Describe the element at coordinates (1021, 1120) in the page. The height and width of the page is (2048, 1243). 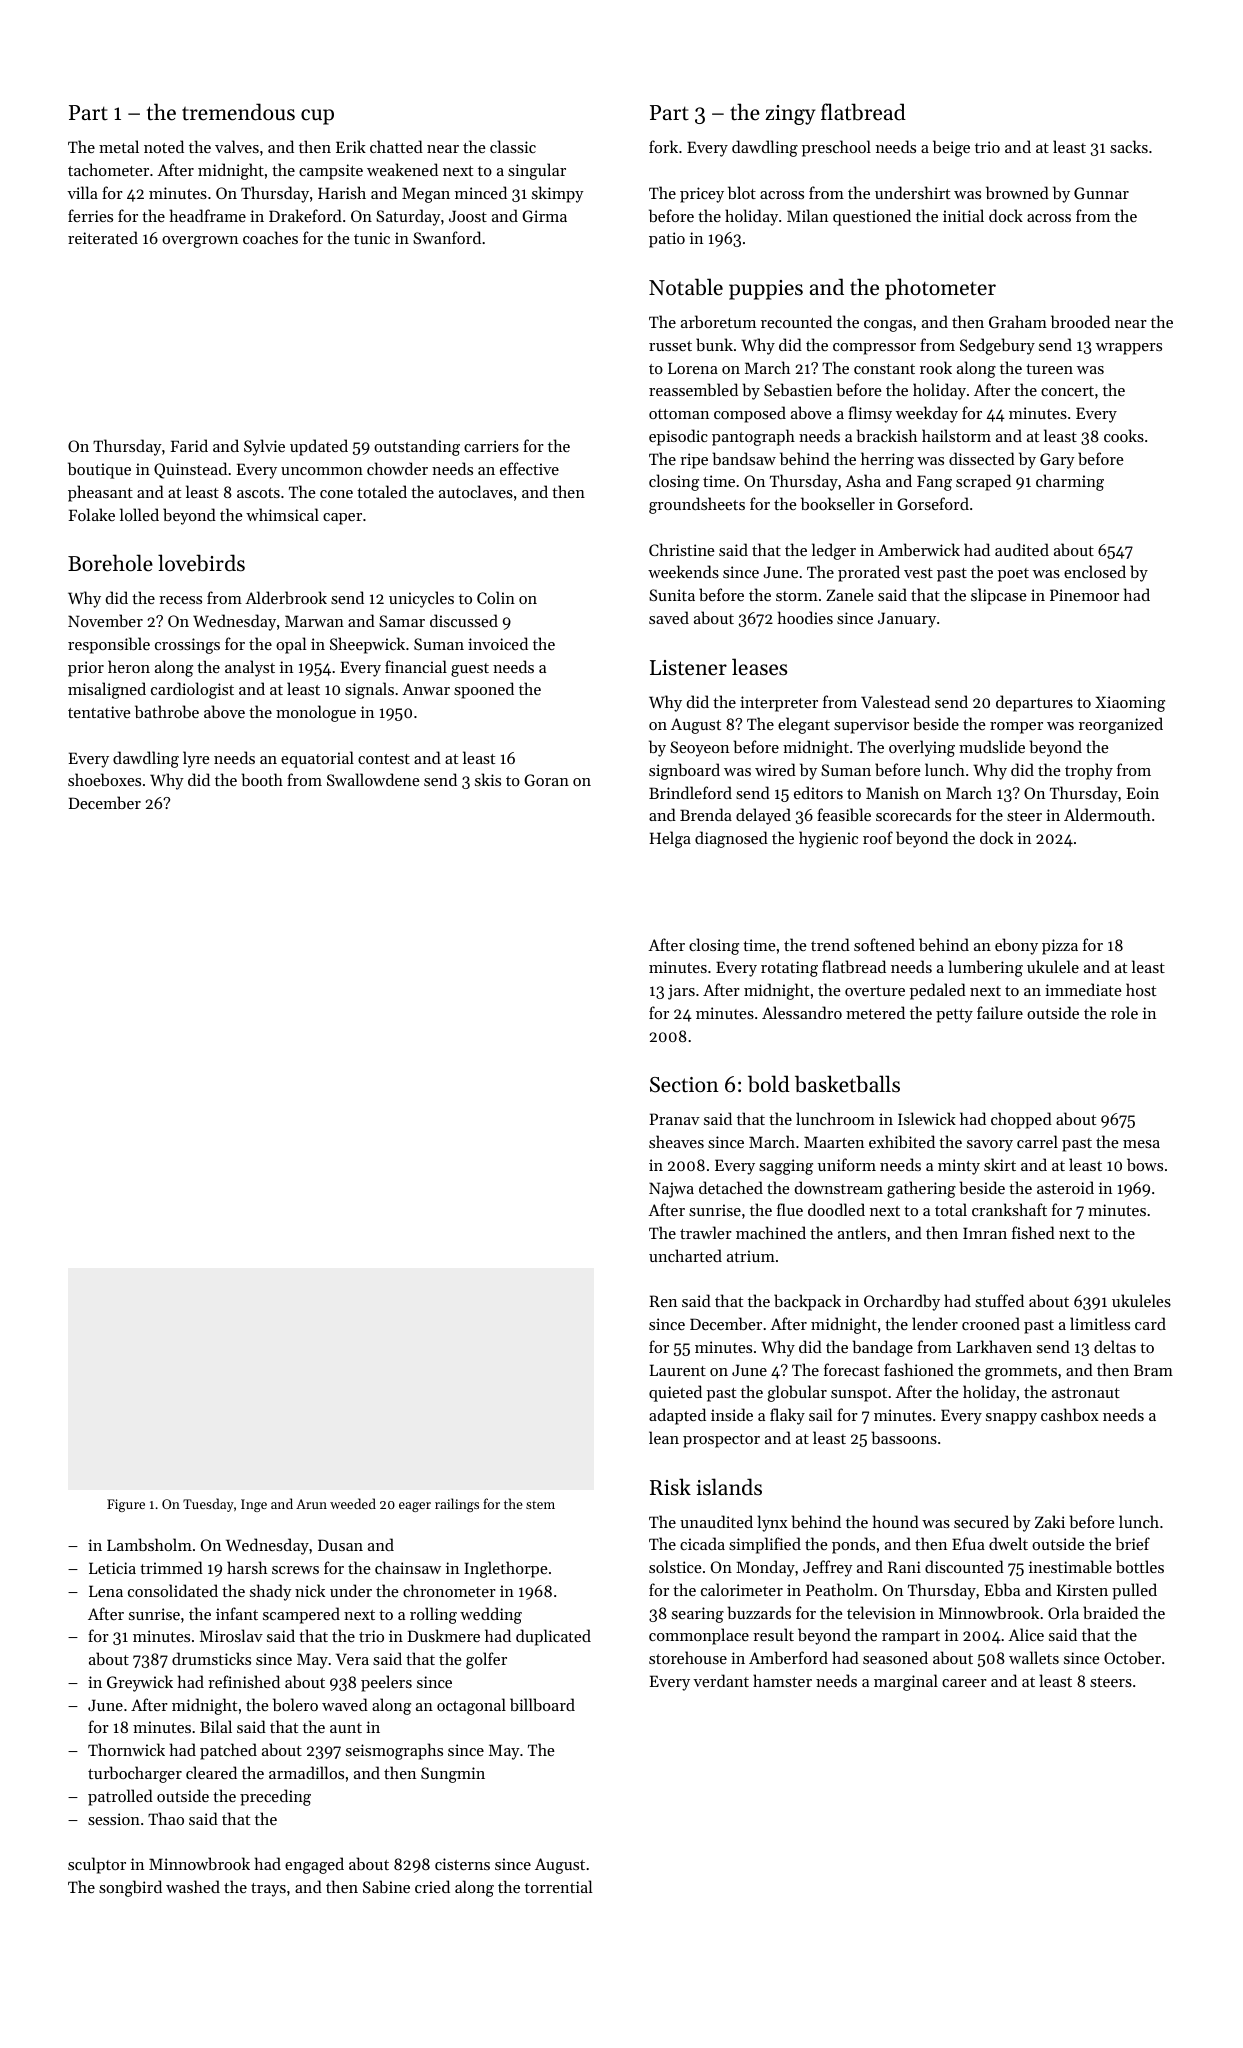
I see `chopped` at that location.
